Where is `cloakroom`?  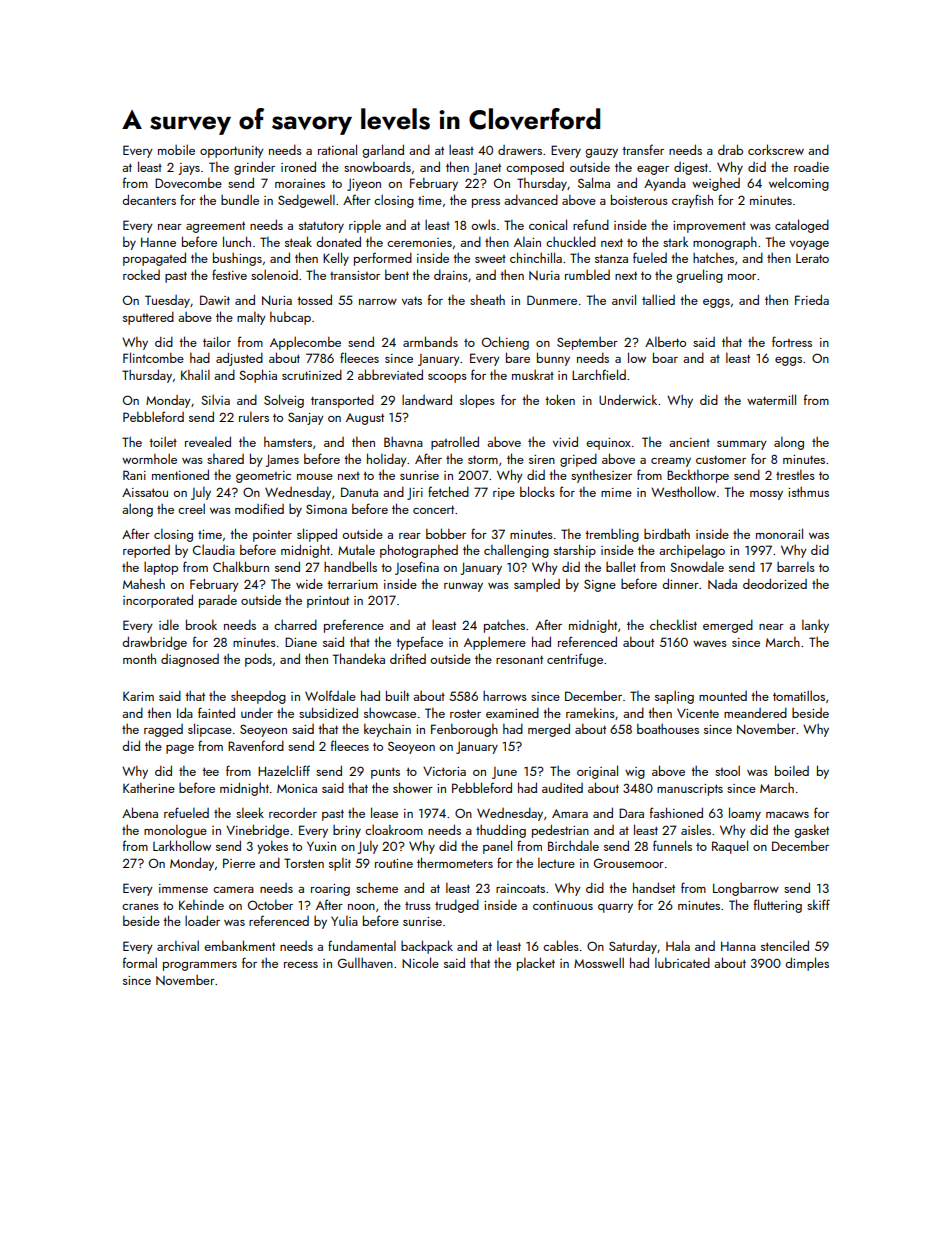
cloakroom is located at coordinates (394, 829).
